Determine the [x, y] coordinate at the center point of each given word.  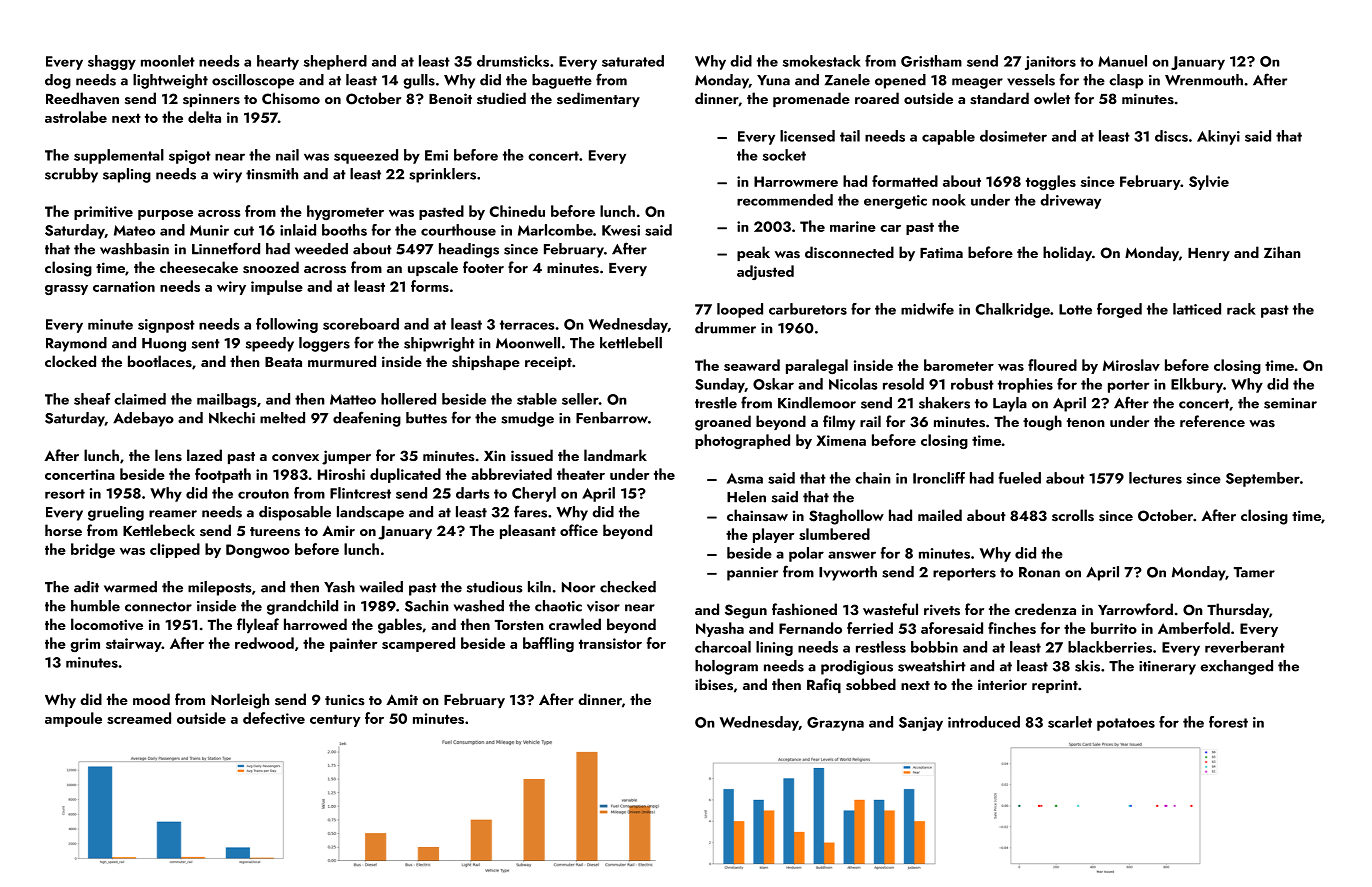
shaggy [112, 62]
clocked [70, 361]
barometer [959, 365]
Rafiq [824, 685]
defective [274, 718]
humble [95, 606]
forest [1228, 722]
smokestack [822, 61]
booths [344, 230]
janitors [1050, 63]
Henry [1209, 254]
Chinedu [517, 211]
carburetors [808, 309]
